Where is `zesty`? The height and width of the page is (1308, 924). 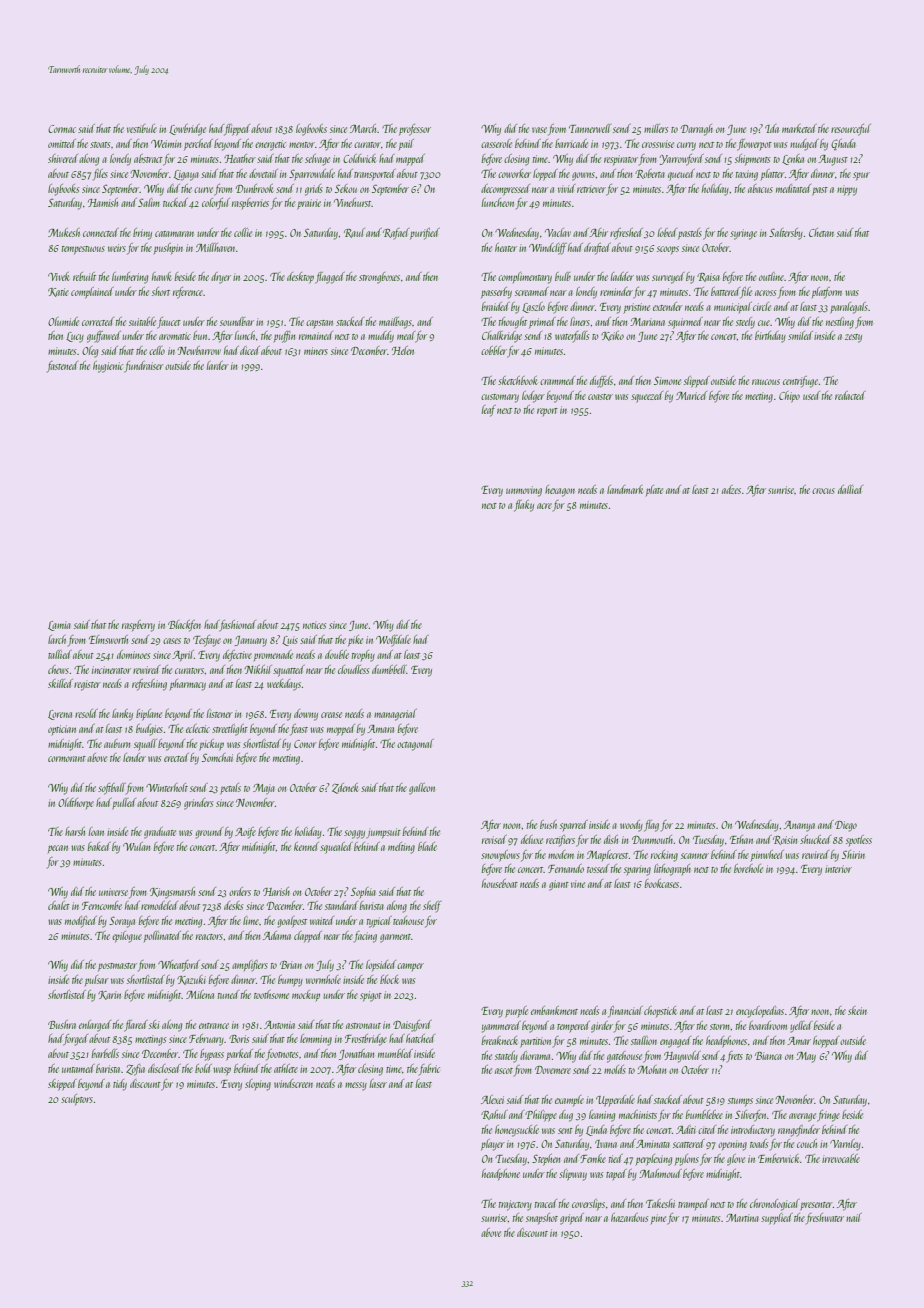 zesty is located at coordinates (853, 338).
